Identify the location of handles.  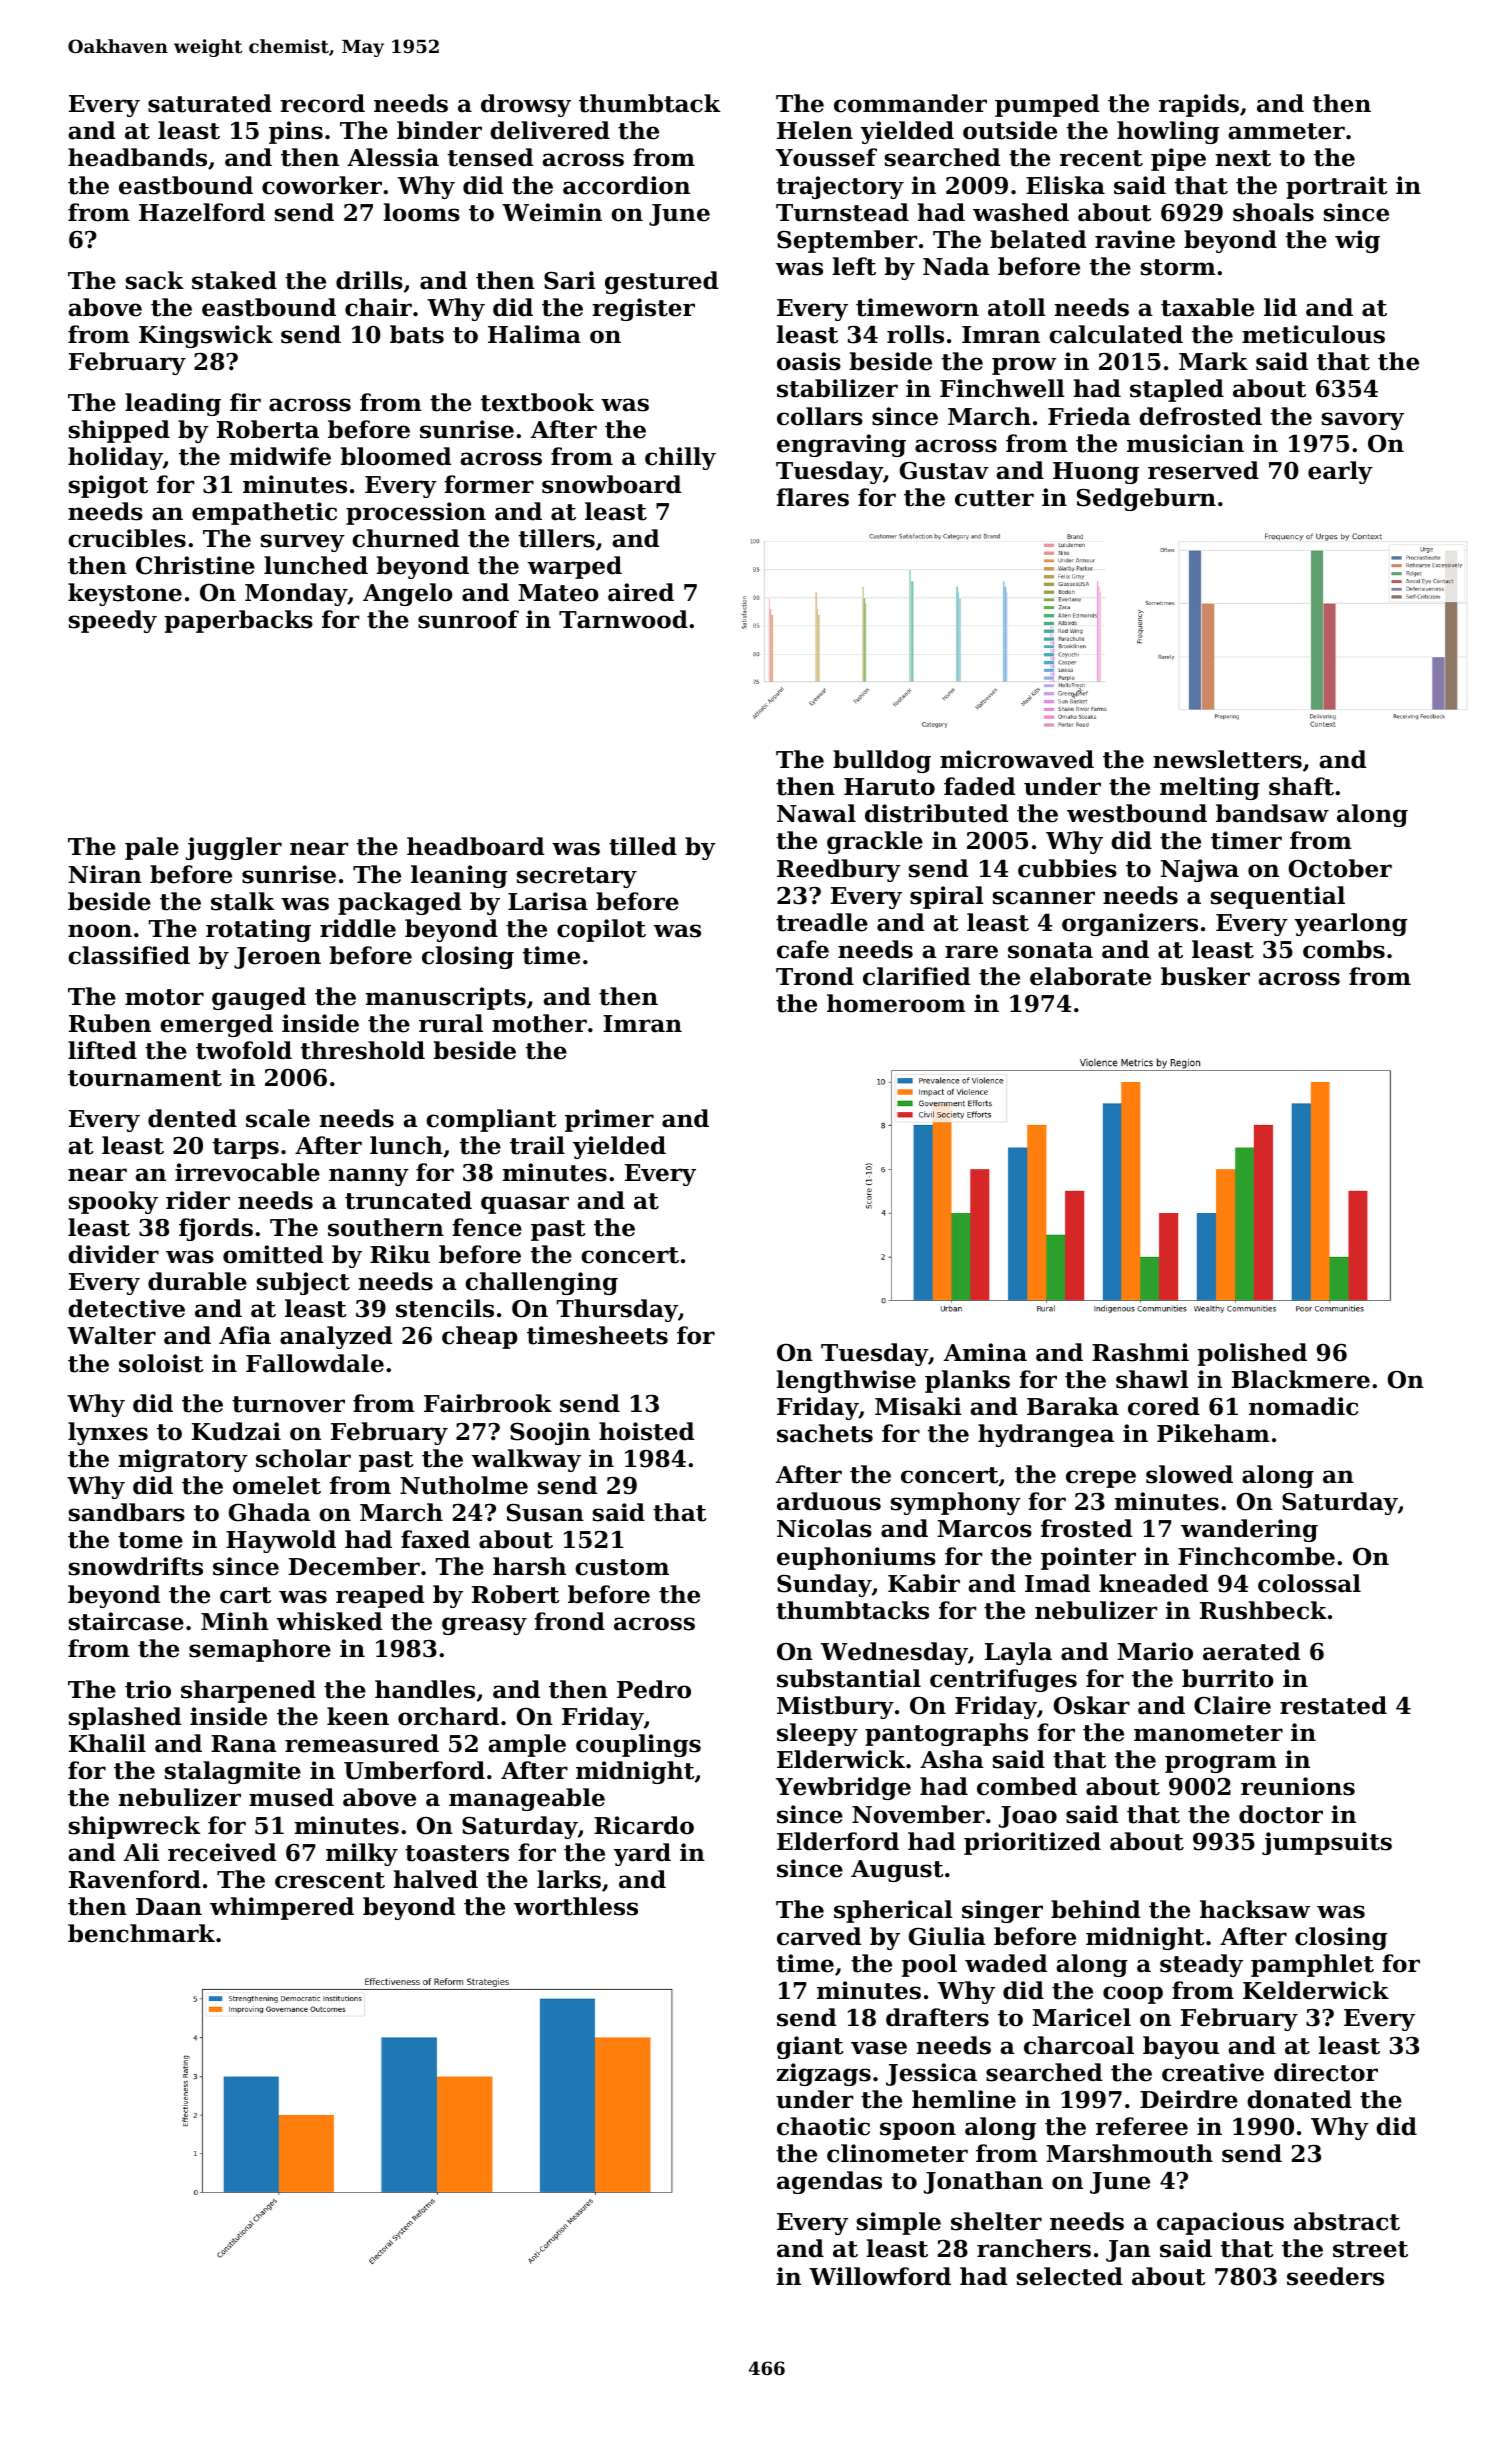
(425, 1689).
